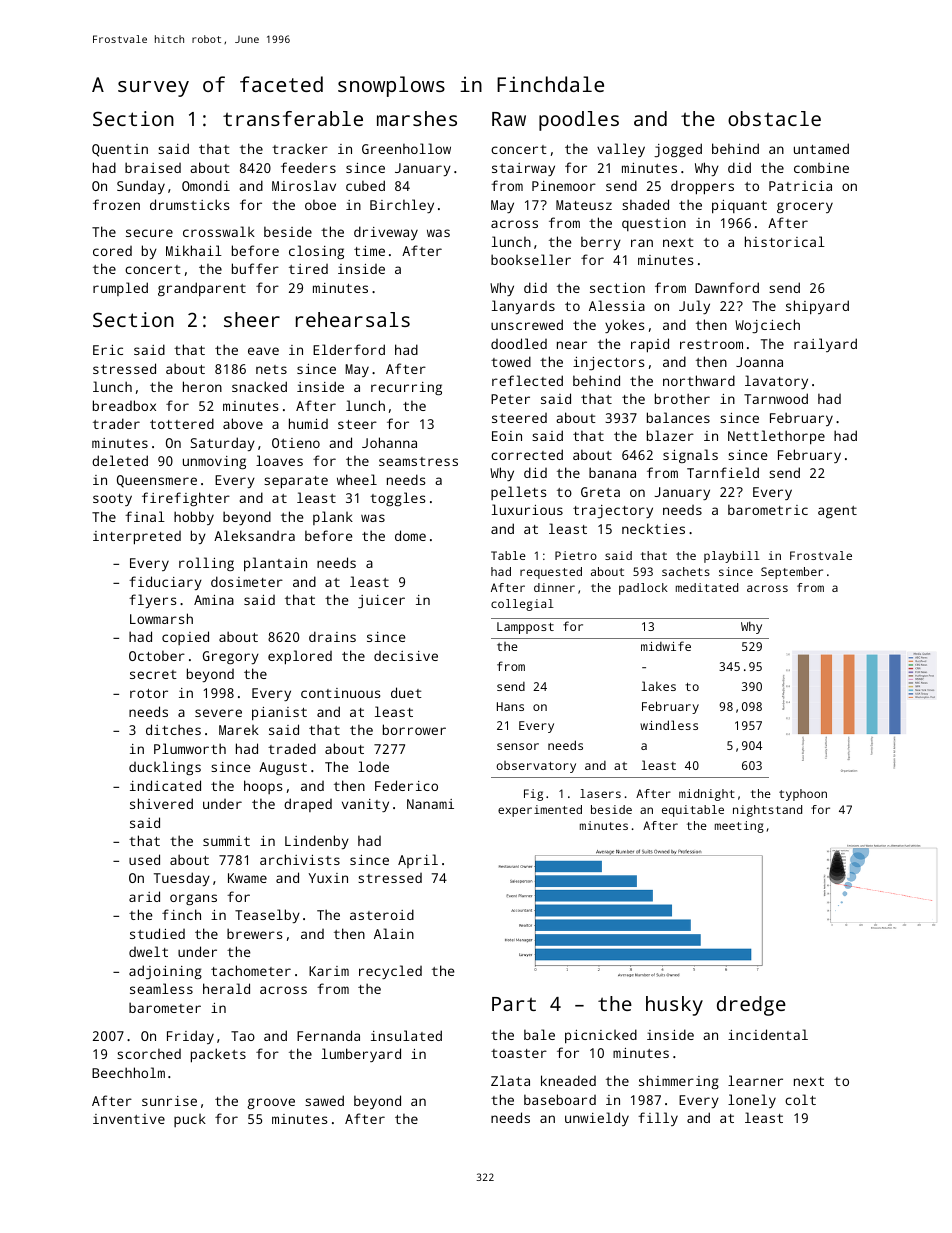  Describe the element at coordinates (190, 1120) in the screenshot. I see `puck` at that location.
